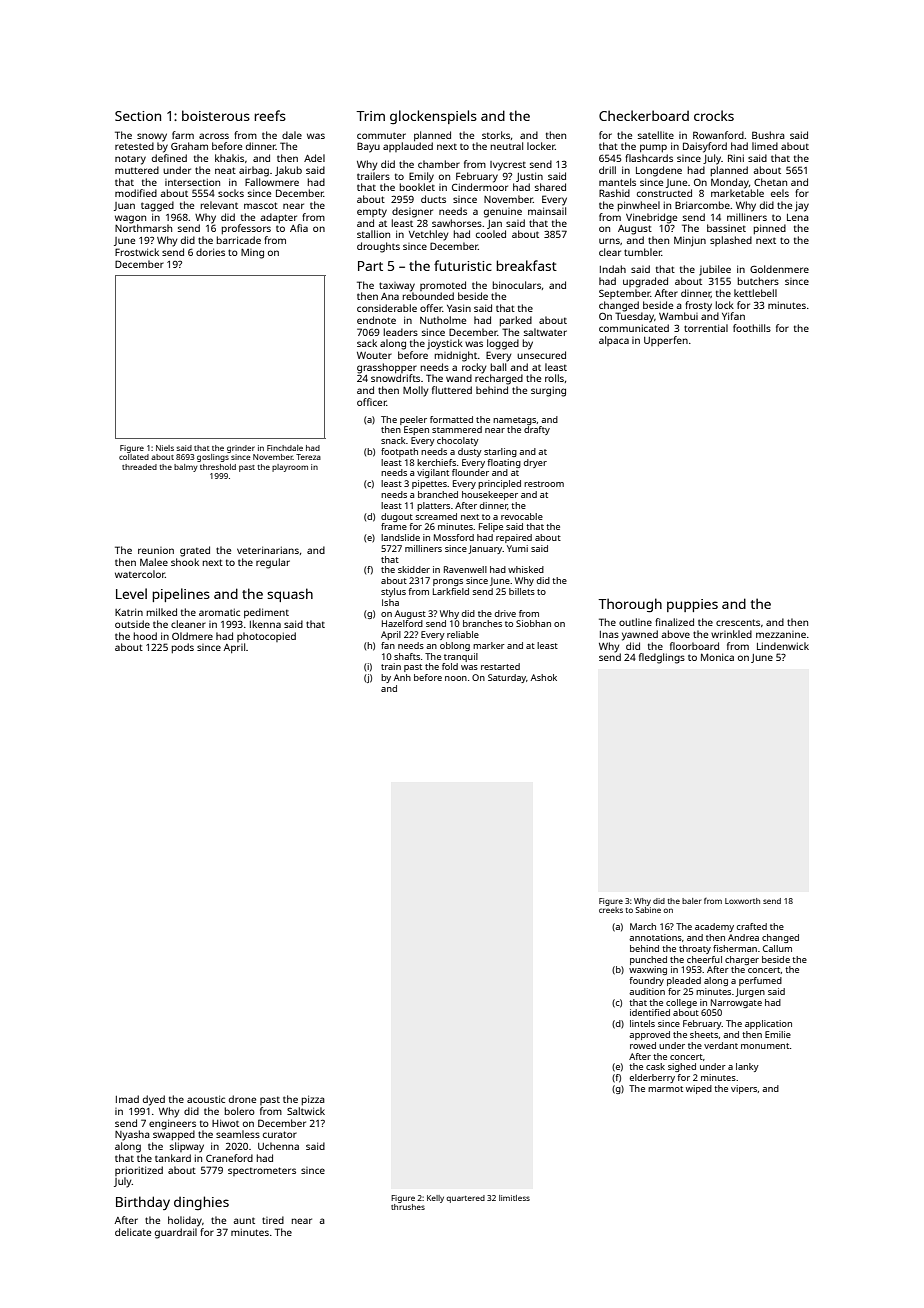 This screenshot has width=924, height=1308. Describe the element at coordinates (408, 1207) in the screenshot. I see `thrushes` at that location.
